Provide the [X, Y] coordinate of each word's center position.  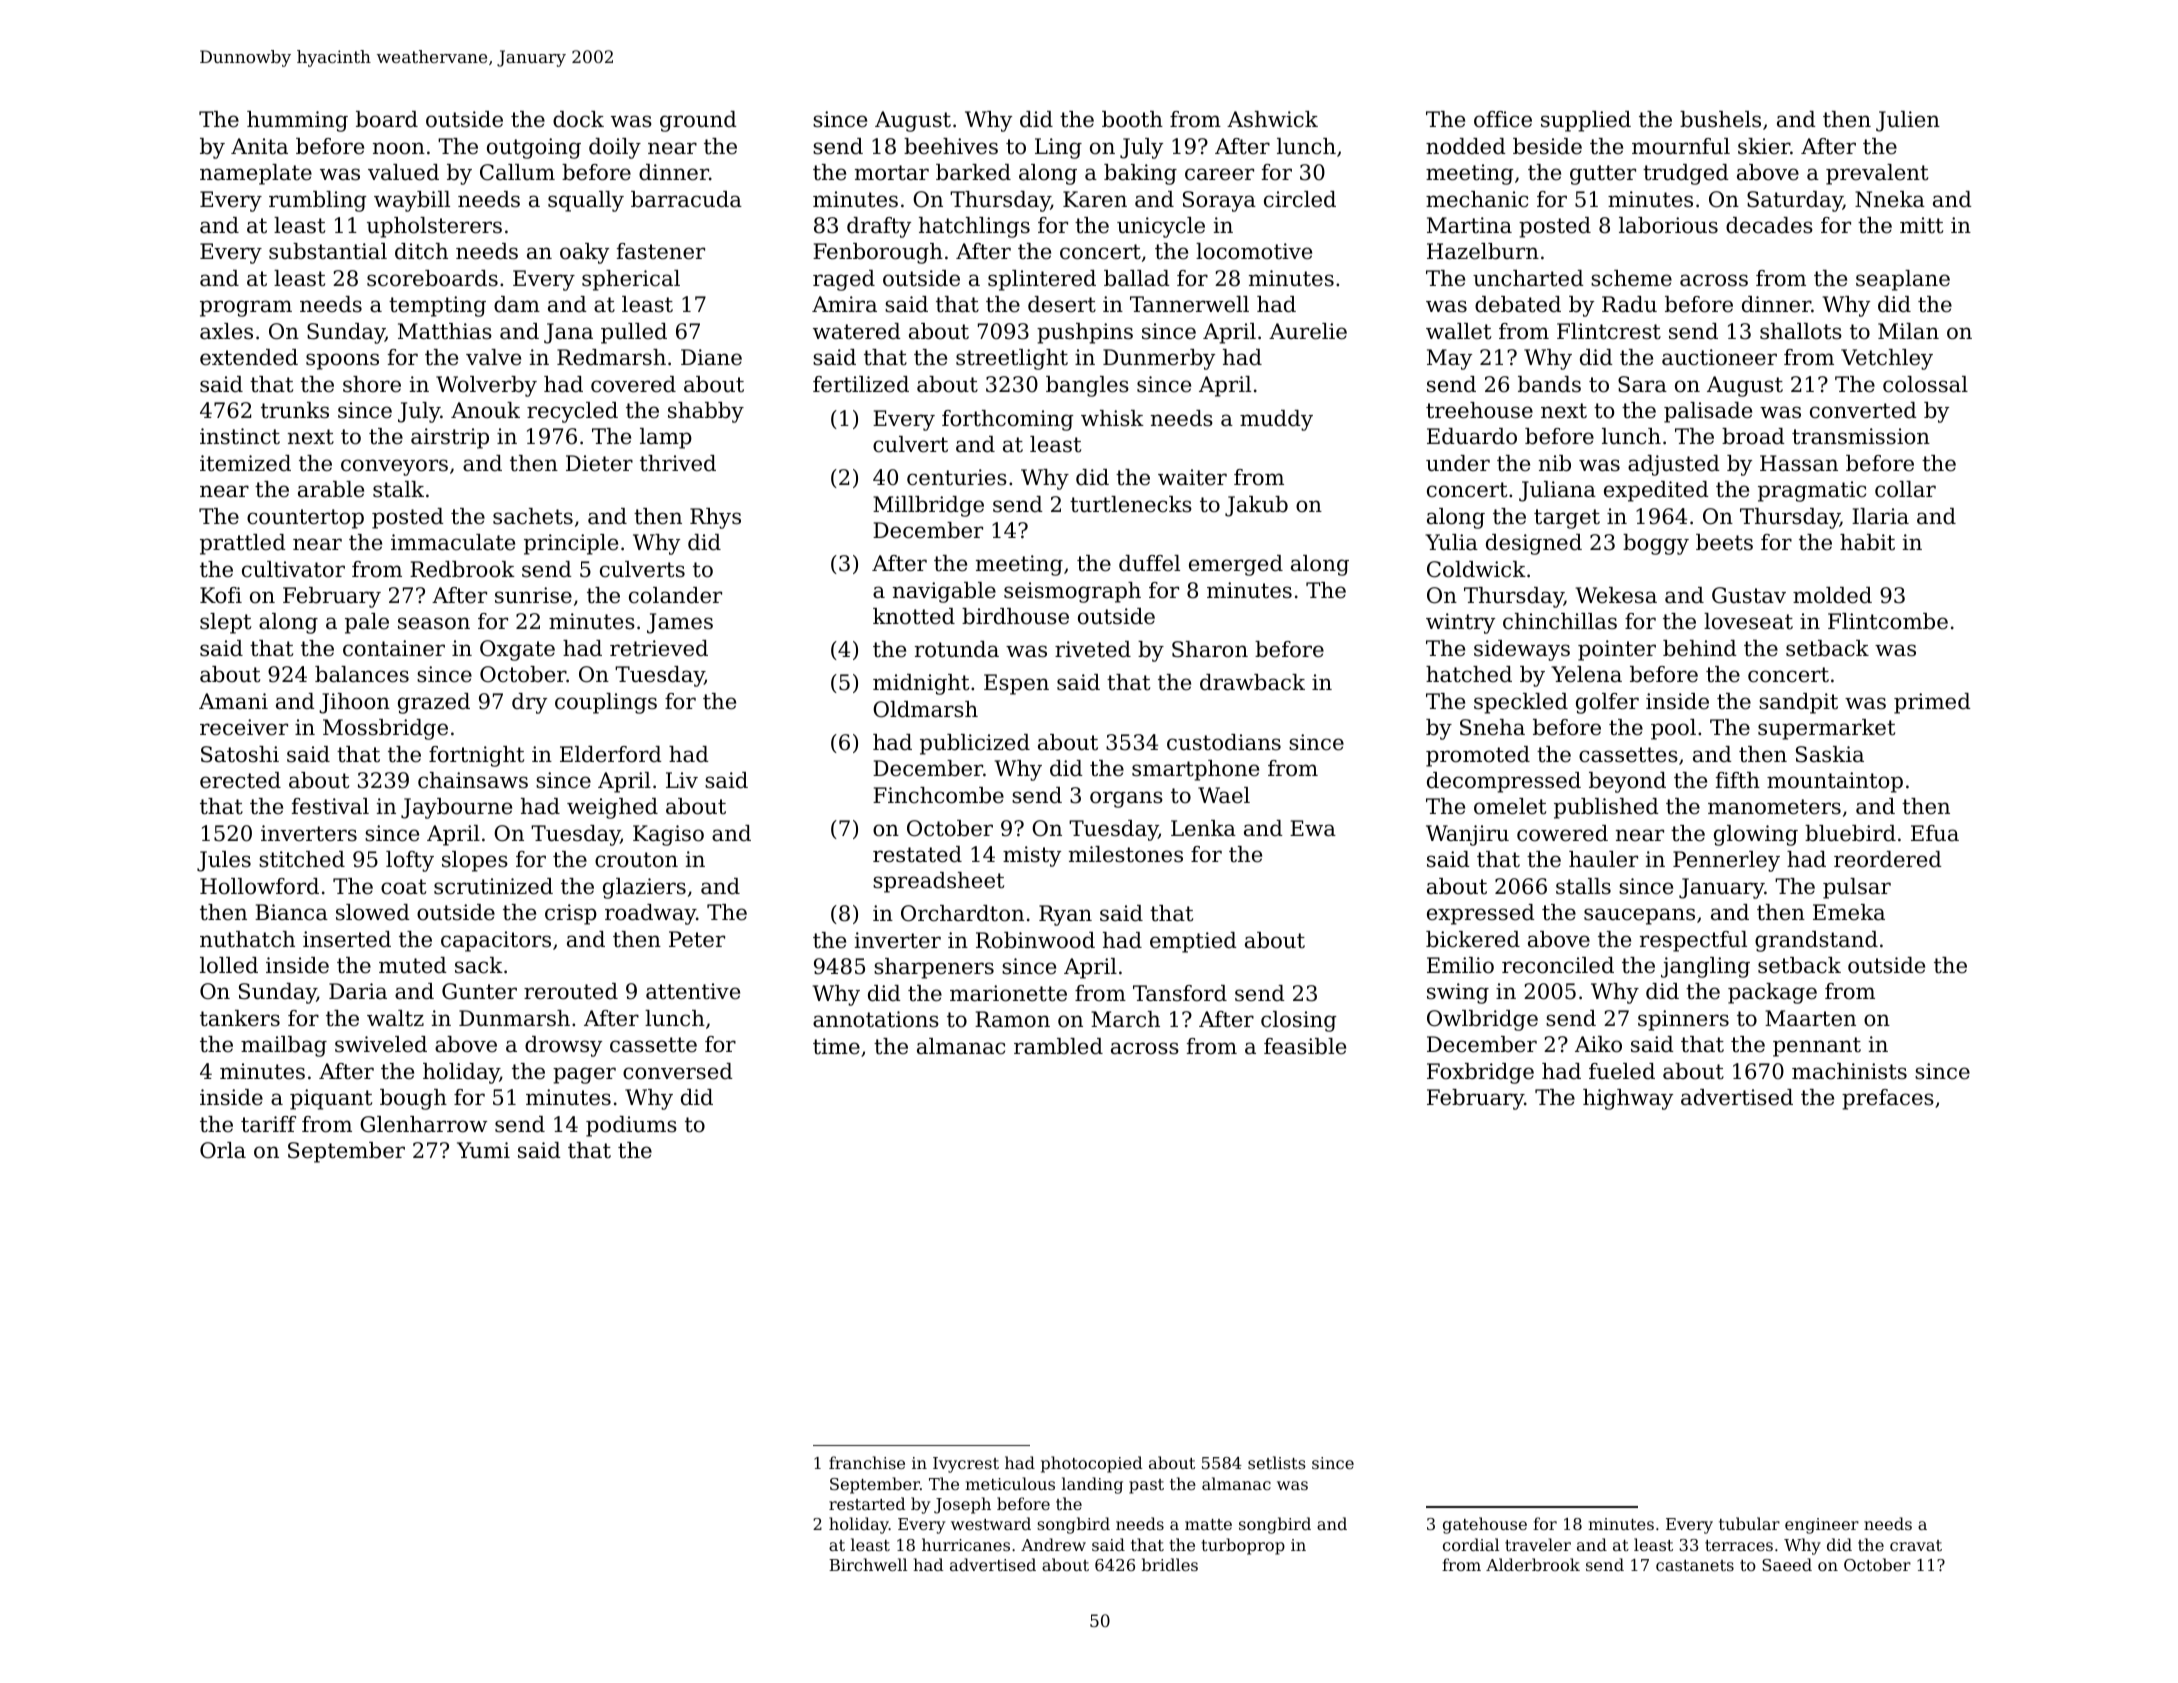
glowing [1756, 835]
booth [1132, 119]
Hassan [1799, 463]
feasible [1305, 1046]
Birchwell [868, 1564]
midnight [921, 684]
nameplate [256, 174]
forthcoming [1008, 420]
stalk [398, 489]
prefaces [1888, 1099]
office [1503, 119]
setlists [1277, 1462]
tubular [1749, 1523]
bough [413, 1099]
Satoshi [240, 754]
